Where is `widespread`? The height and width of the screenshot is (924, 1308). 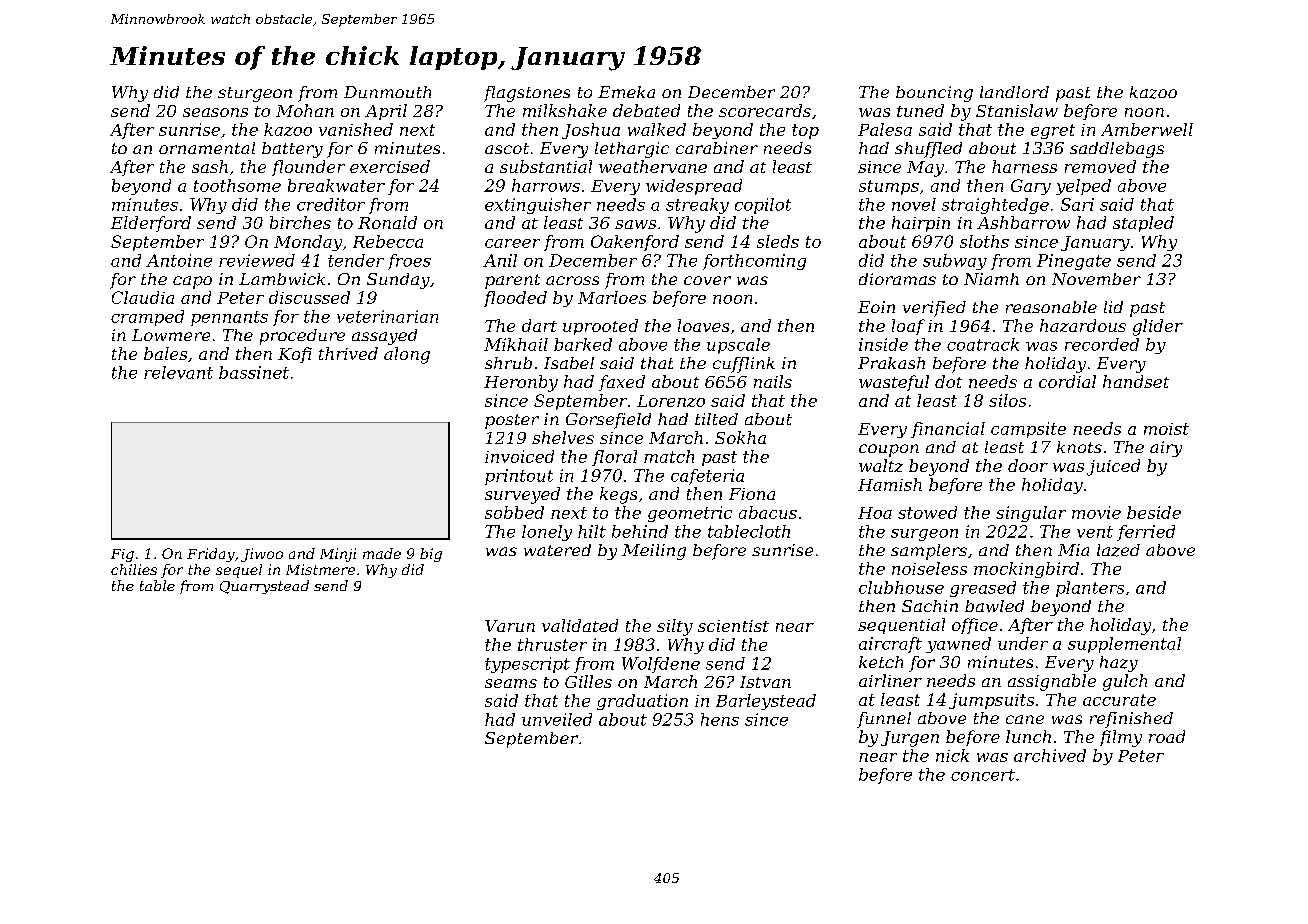
widespread is located at coordinates (694, 187).
